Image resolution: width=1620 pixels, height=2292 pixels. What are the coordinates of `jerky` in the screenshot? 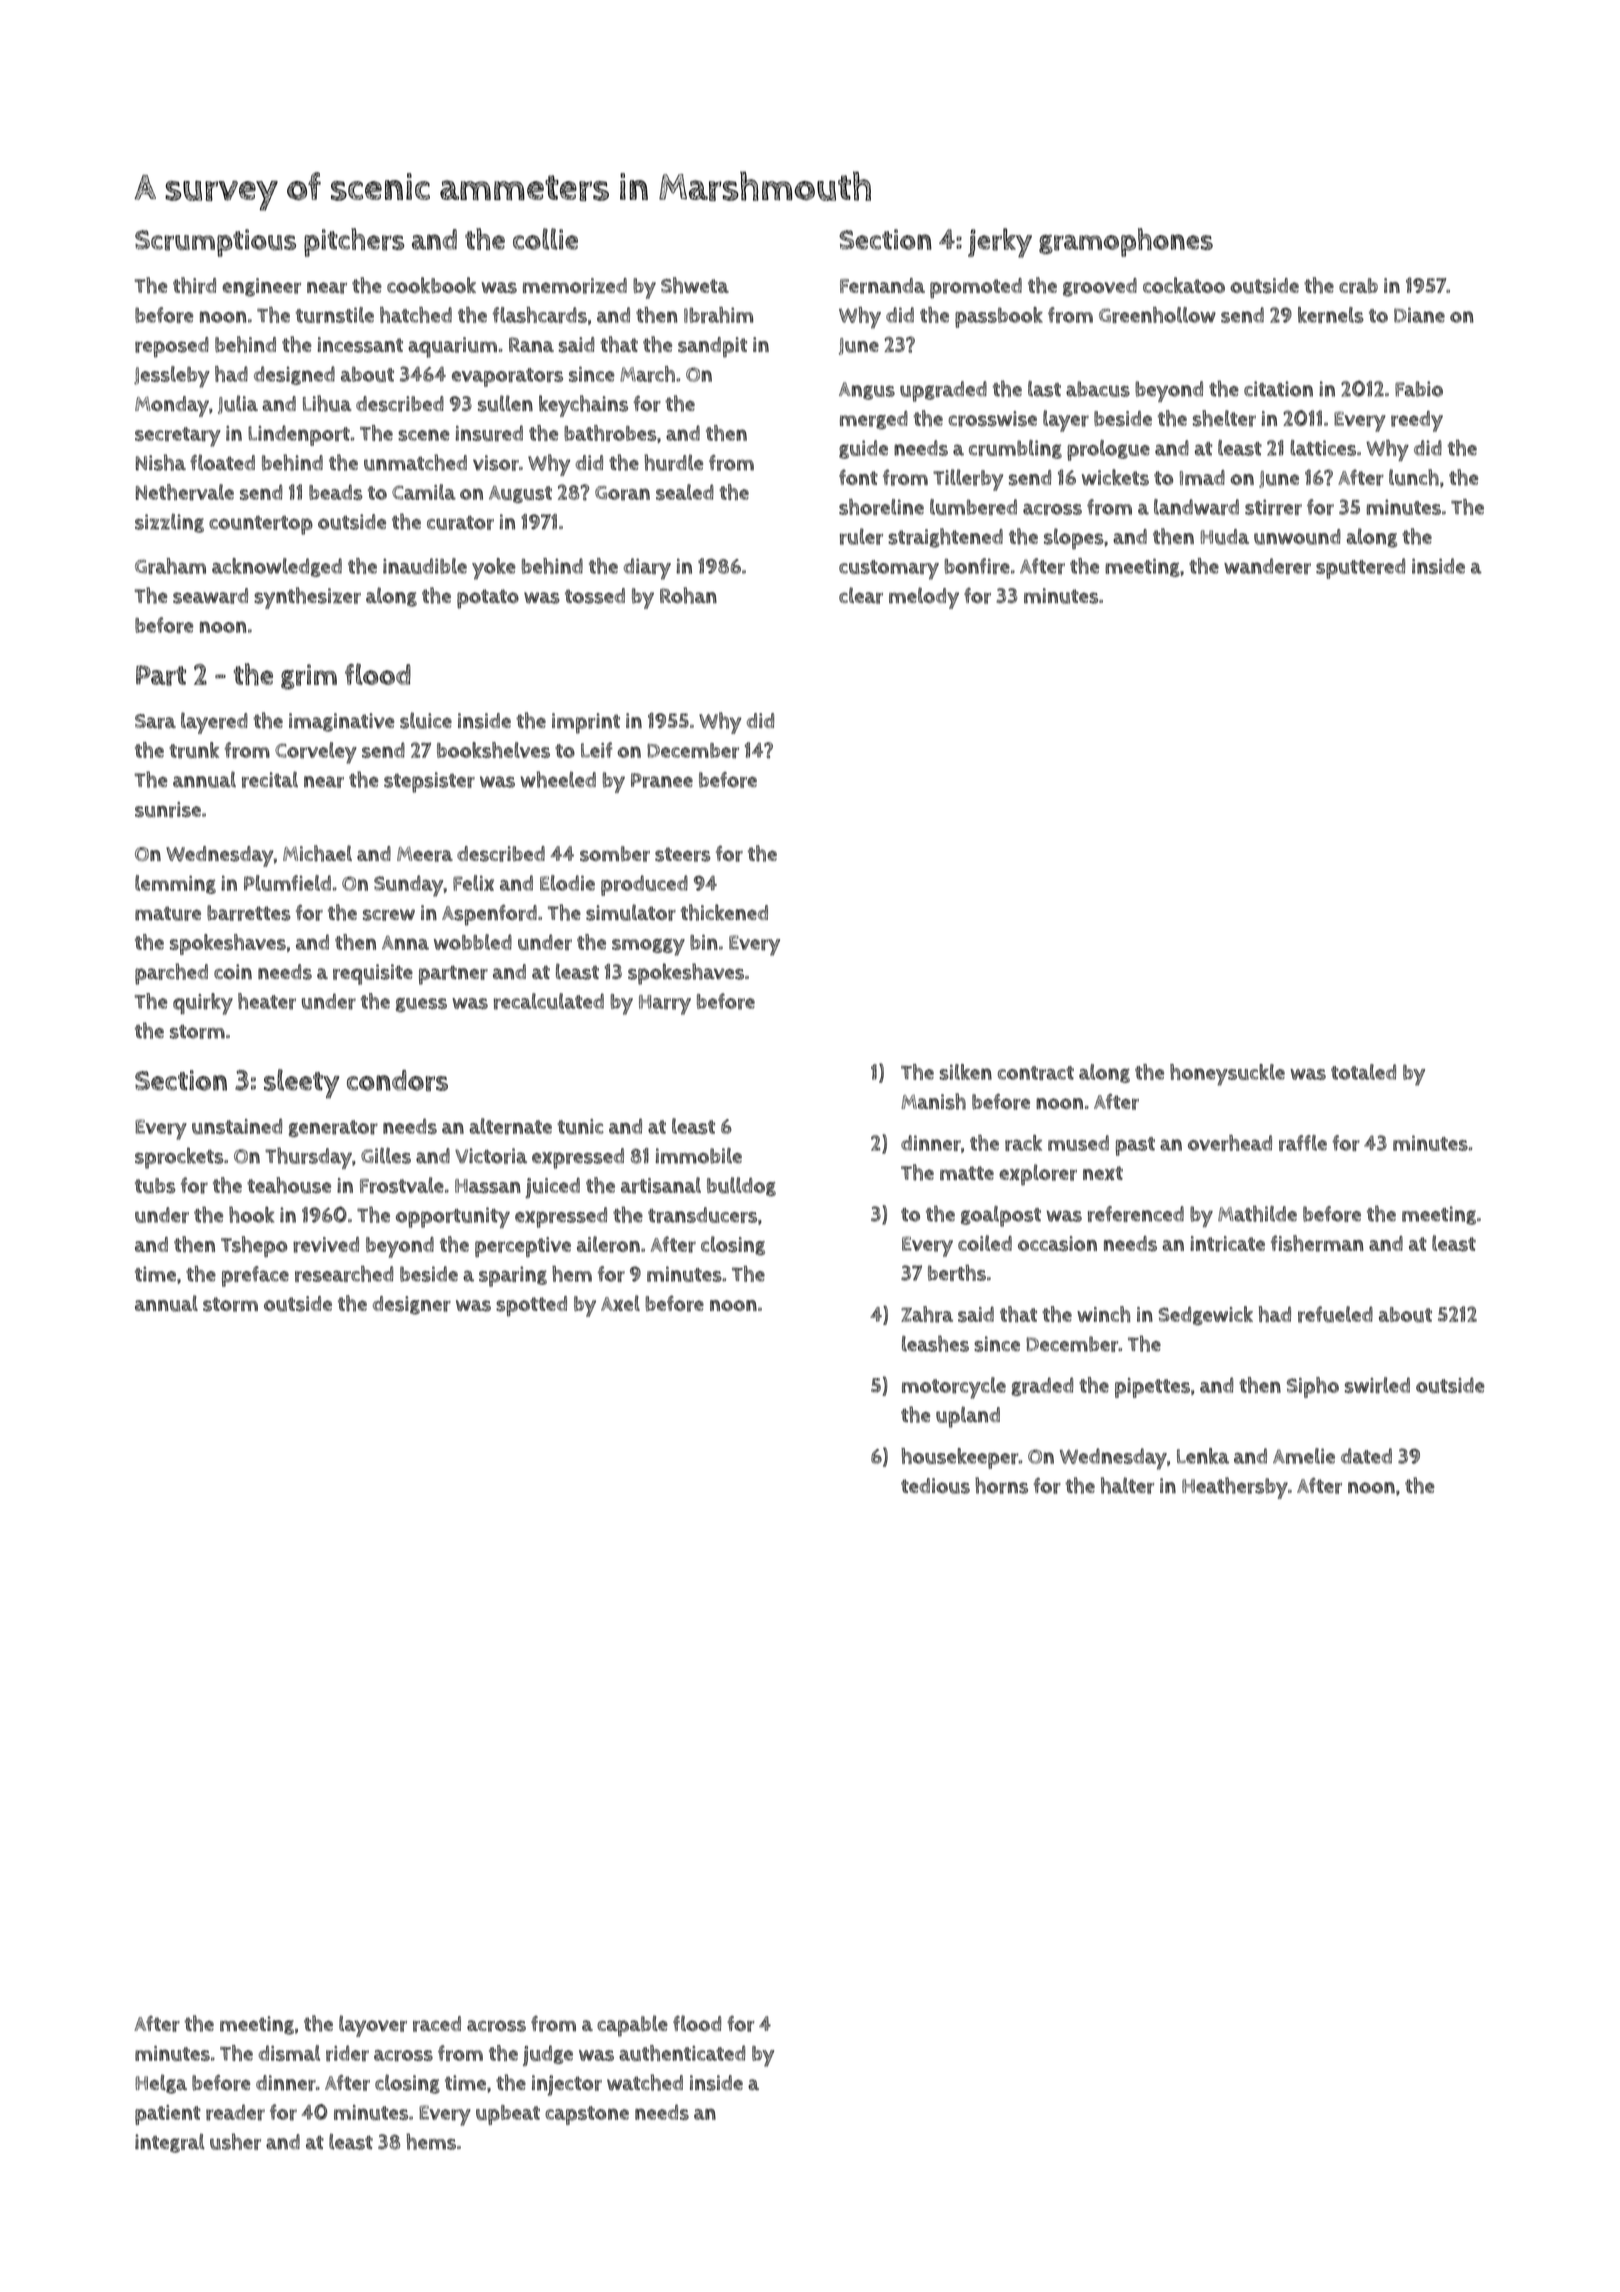 It's located at (1000, 243).
